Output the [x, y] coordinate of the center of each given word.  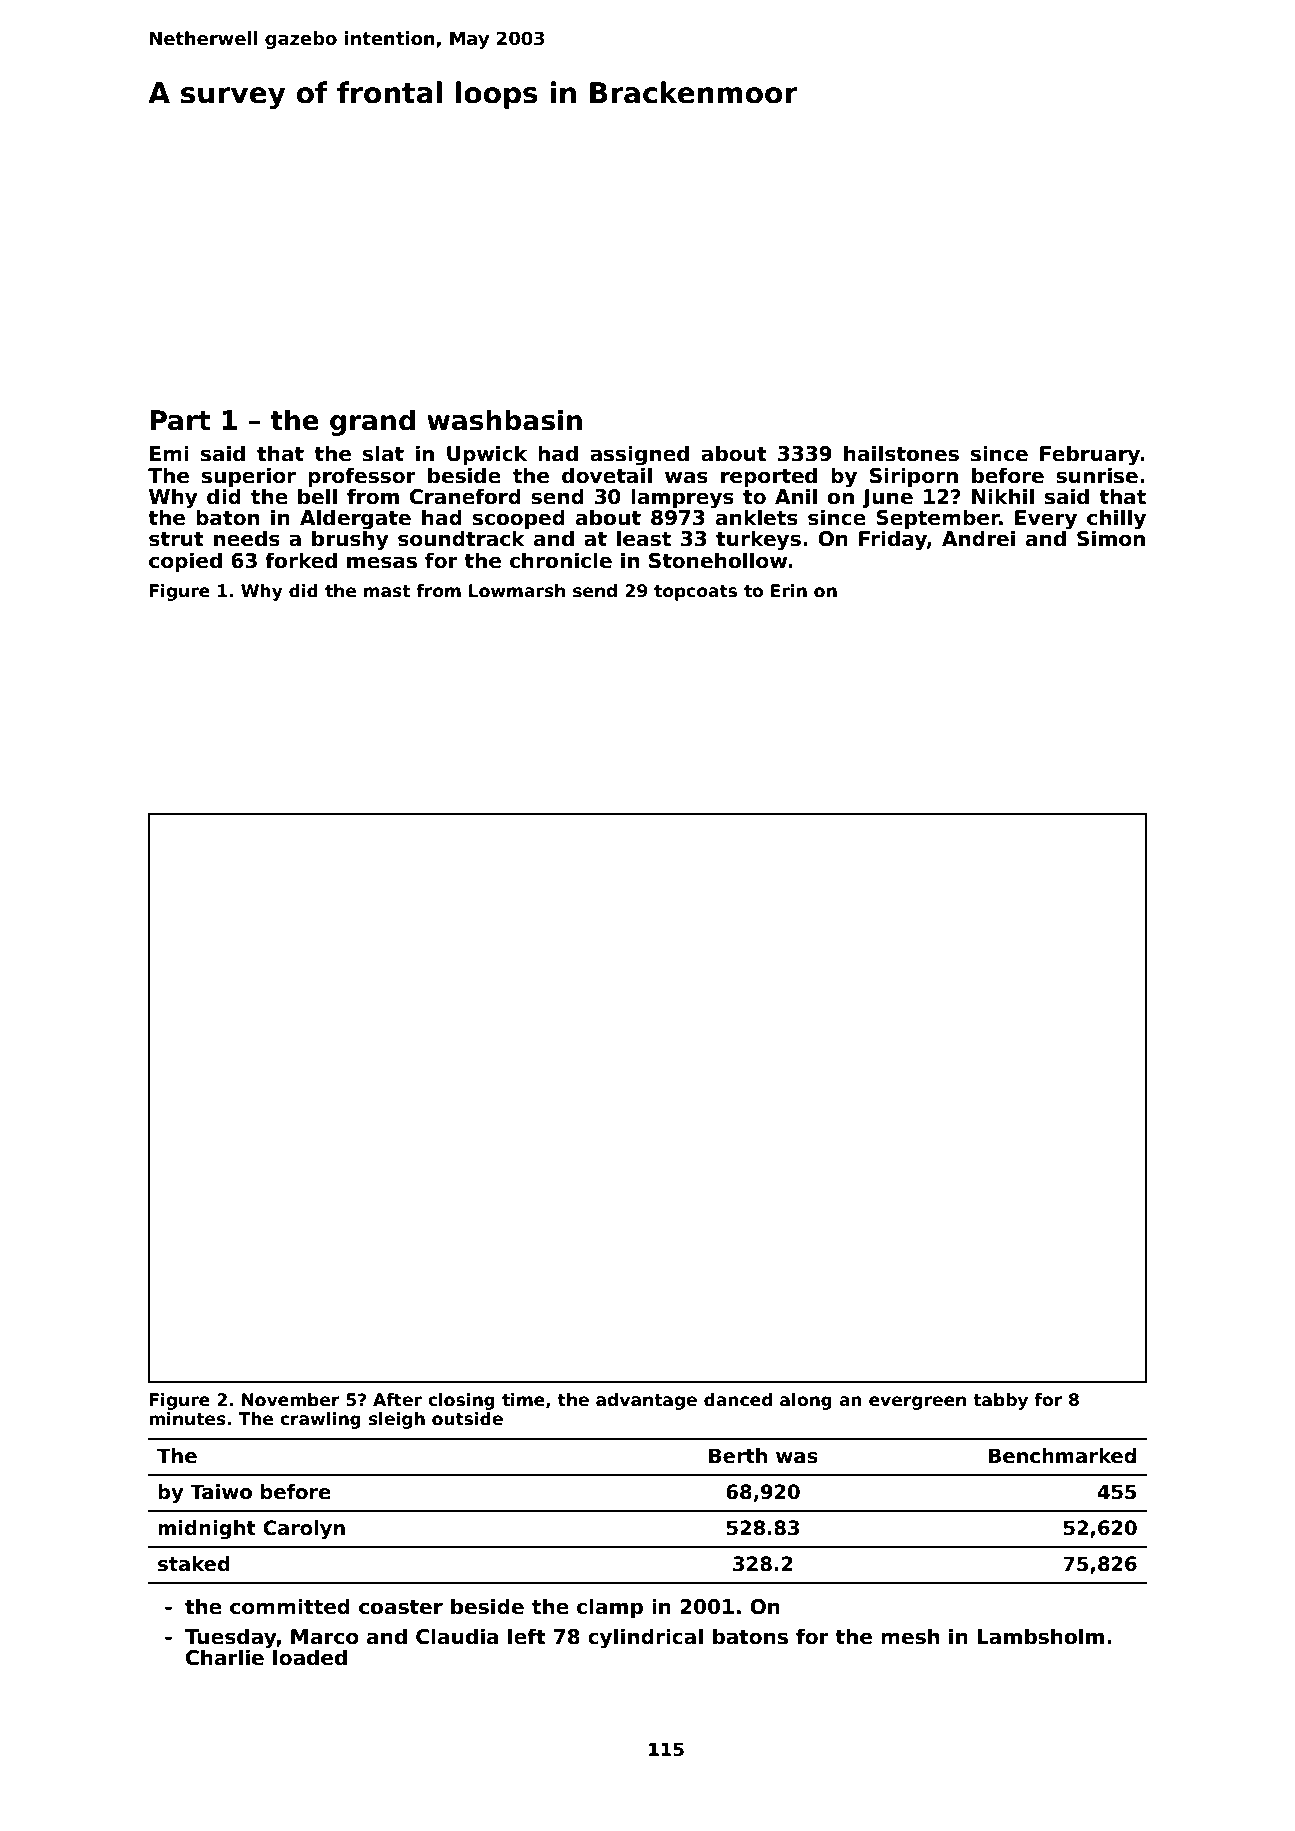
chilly [1116, 519]
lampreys [682, 498]
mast [387, 591]
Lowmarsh [517, 591]
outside [467, 1419]
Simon [1111, 538]
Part [180, 420]
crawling [320, 1420]
